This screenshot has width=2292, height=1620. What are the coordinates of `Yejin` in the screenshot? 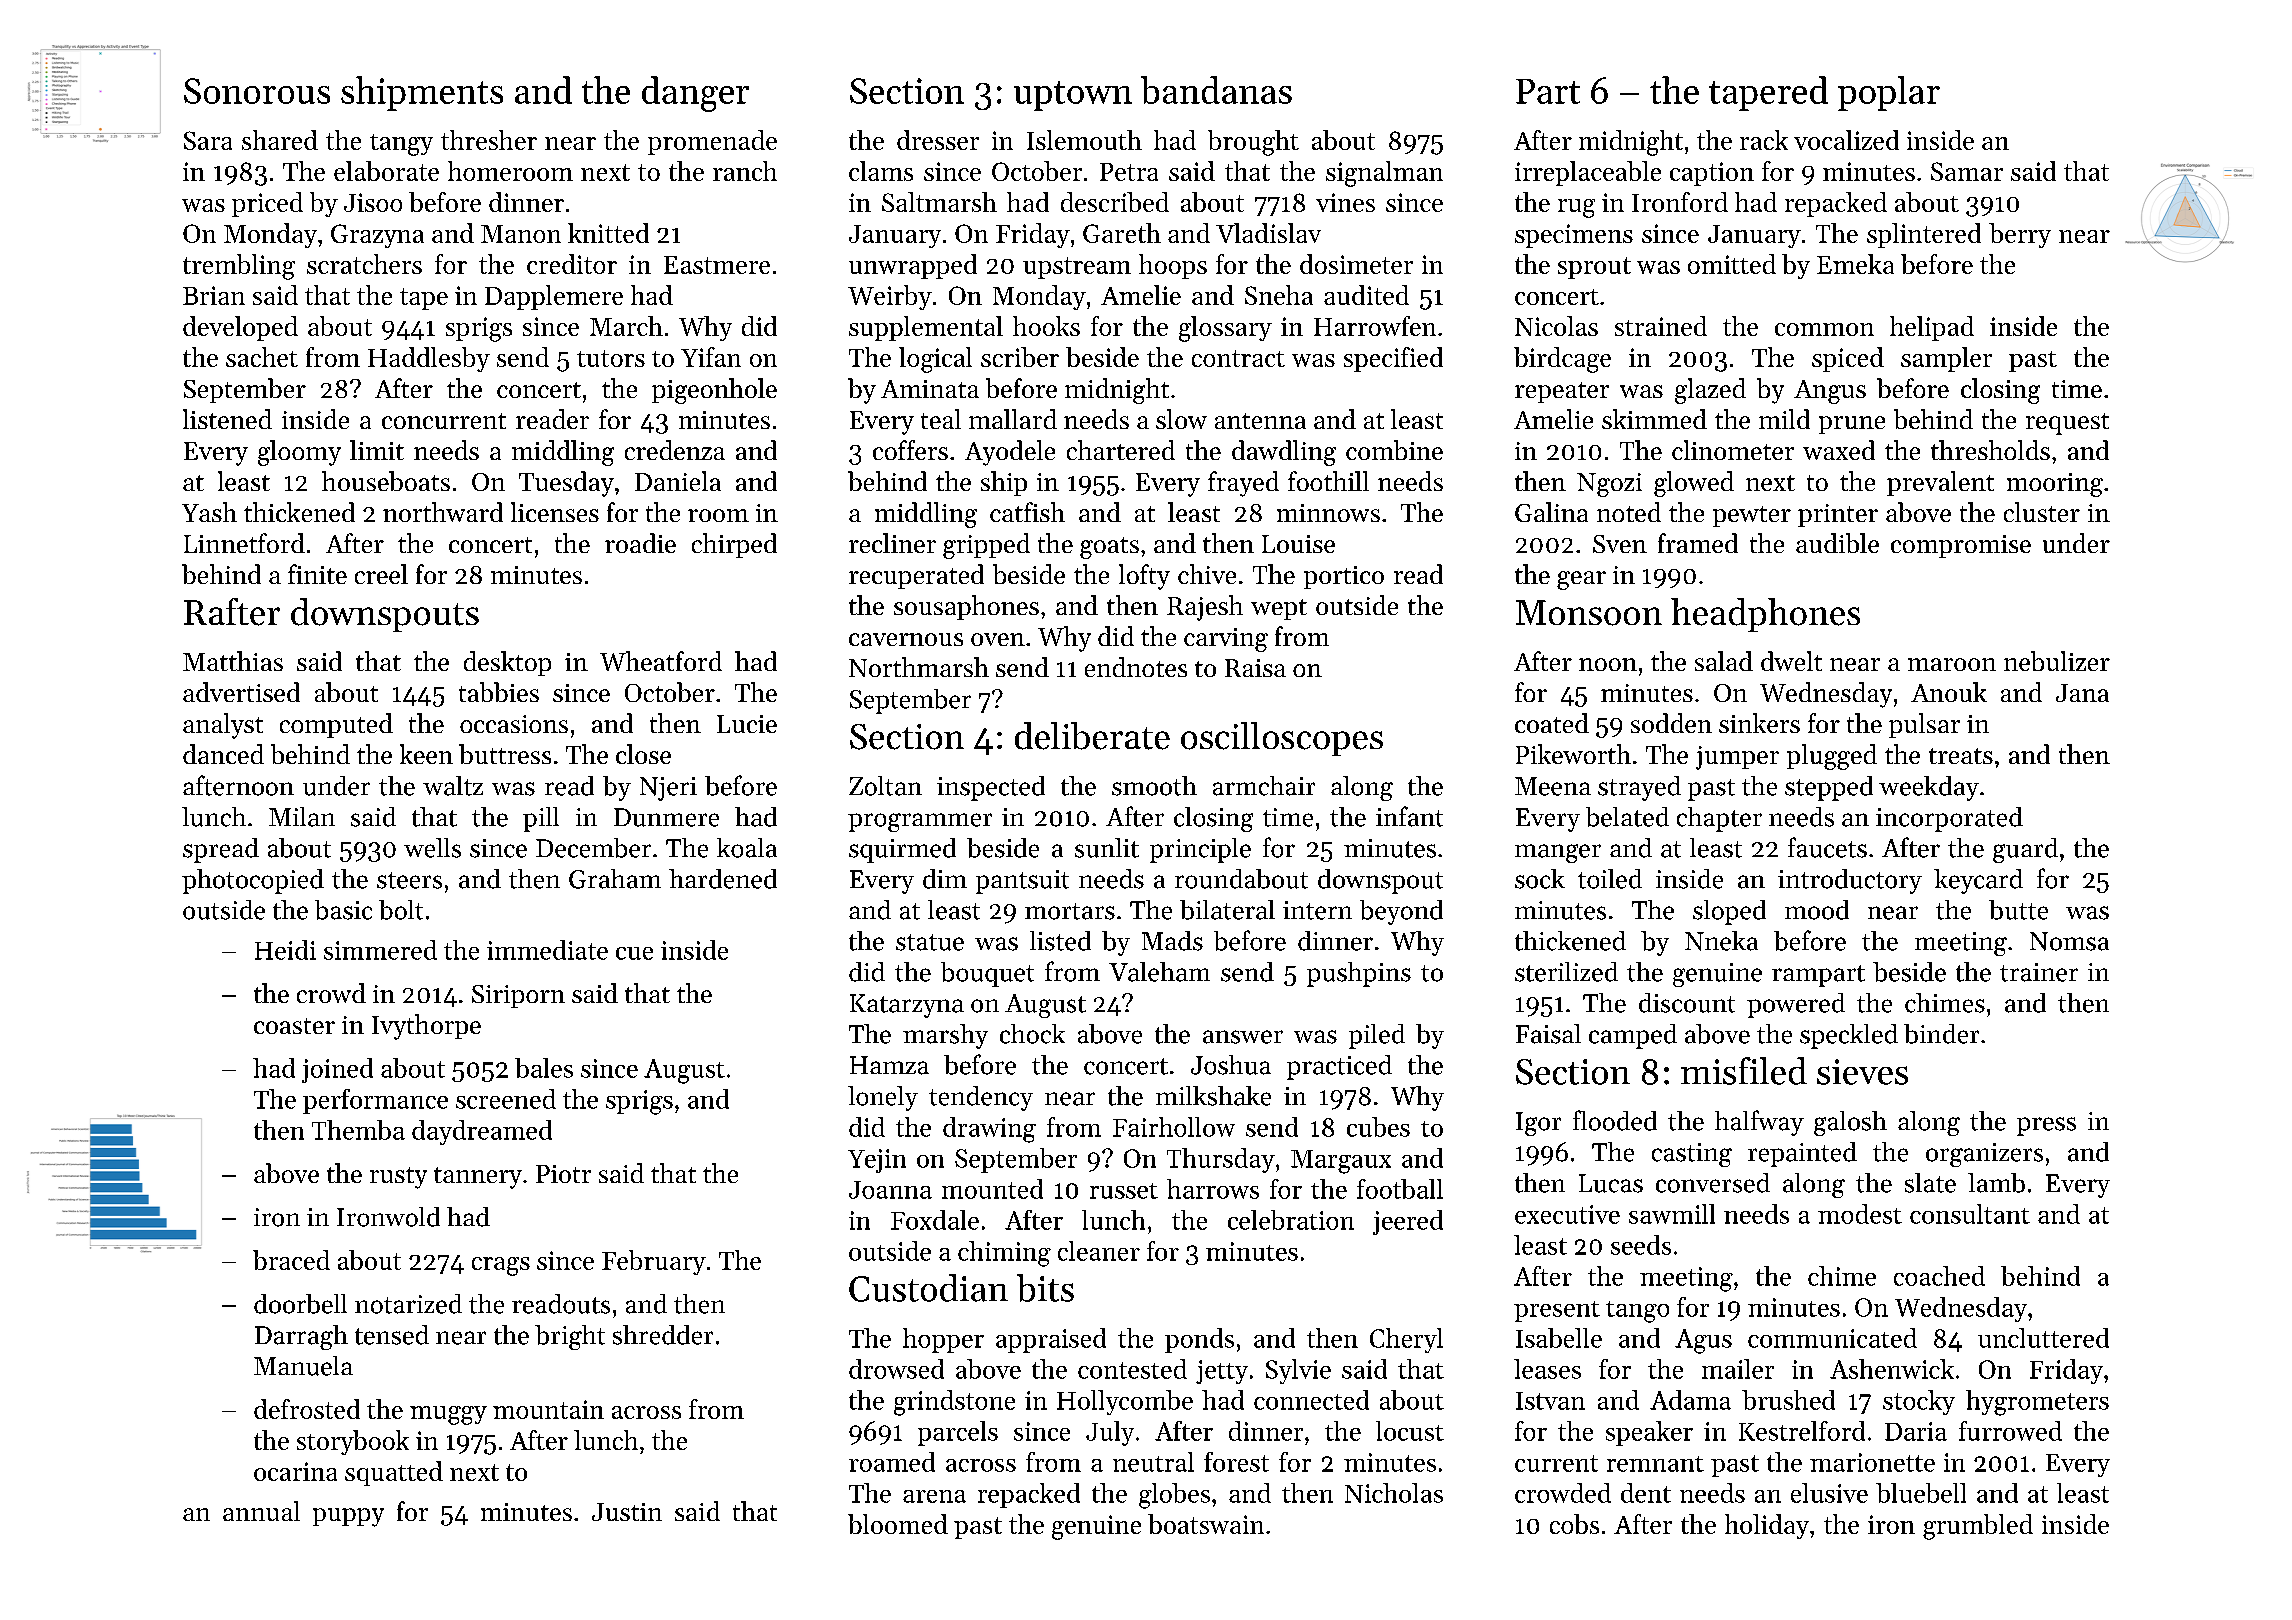 It's located at (877, 1161).
